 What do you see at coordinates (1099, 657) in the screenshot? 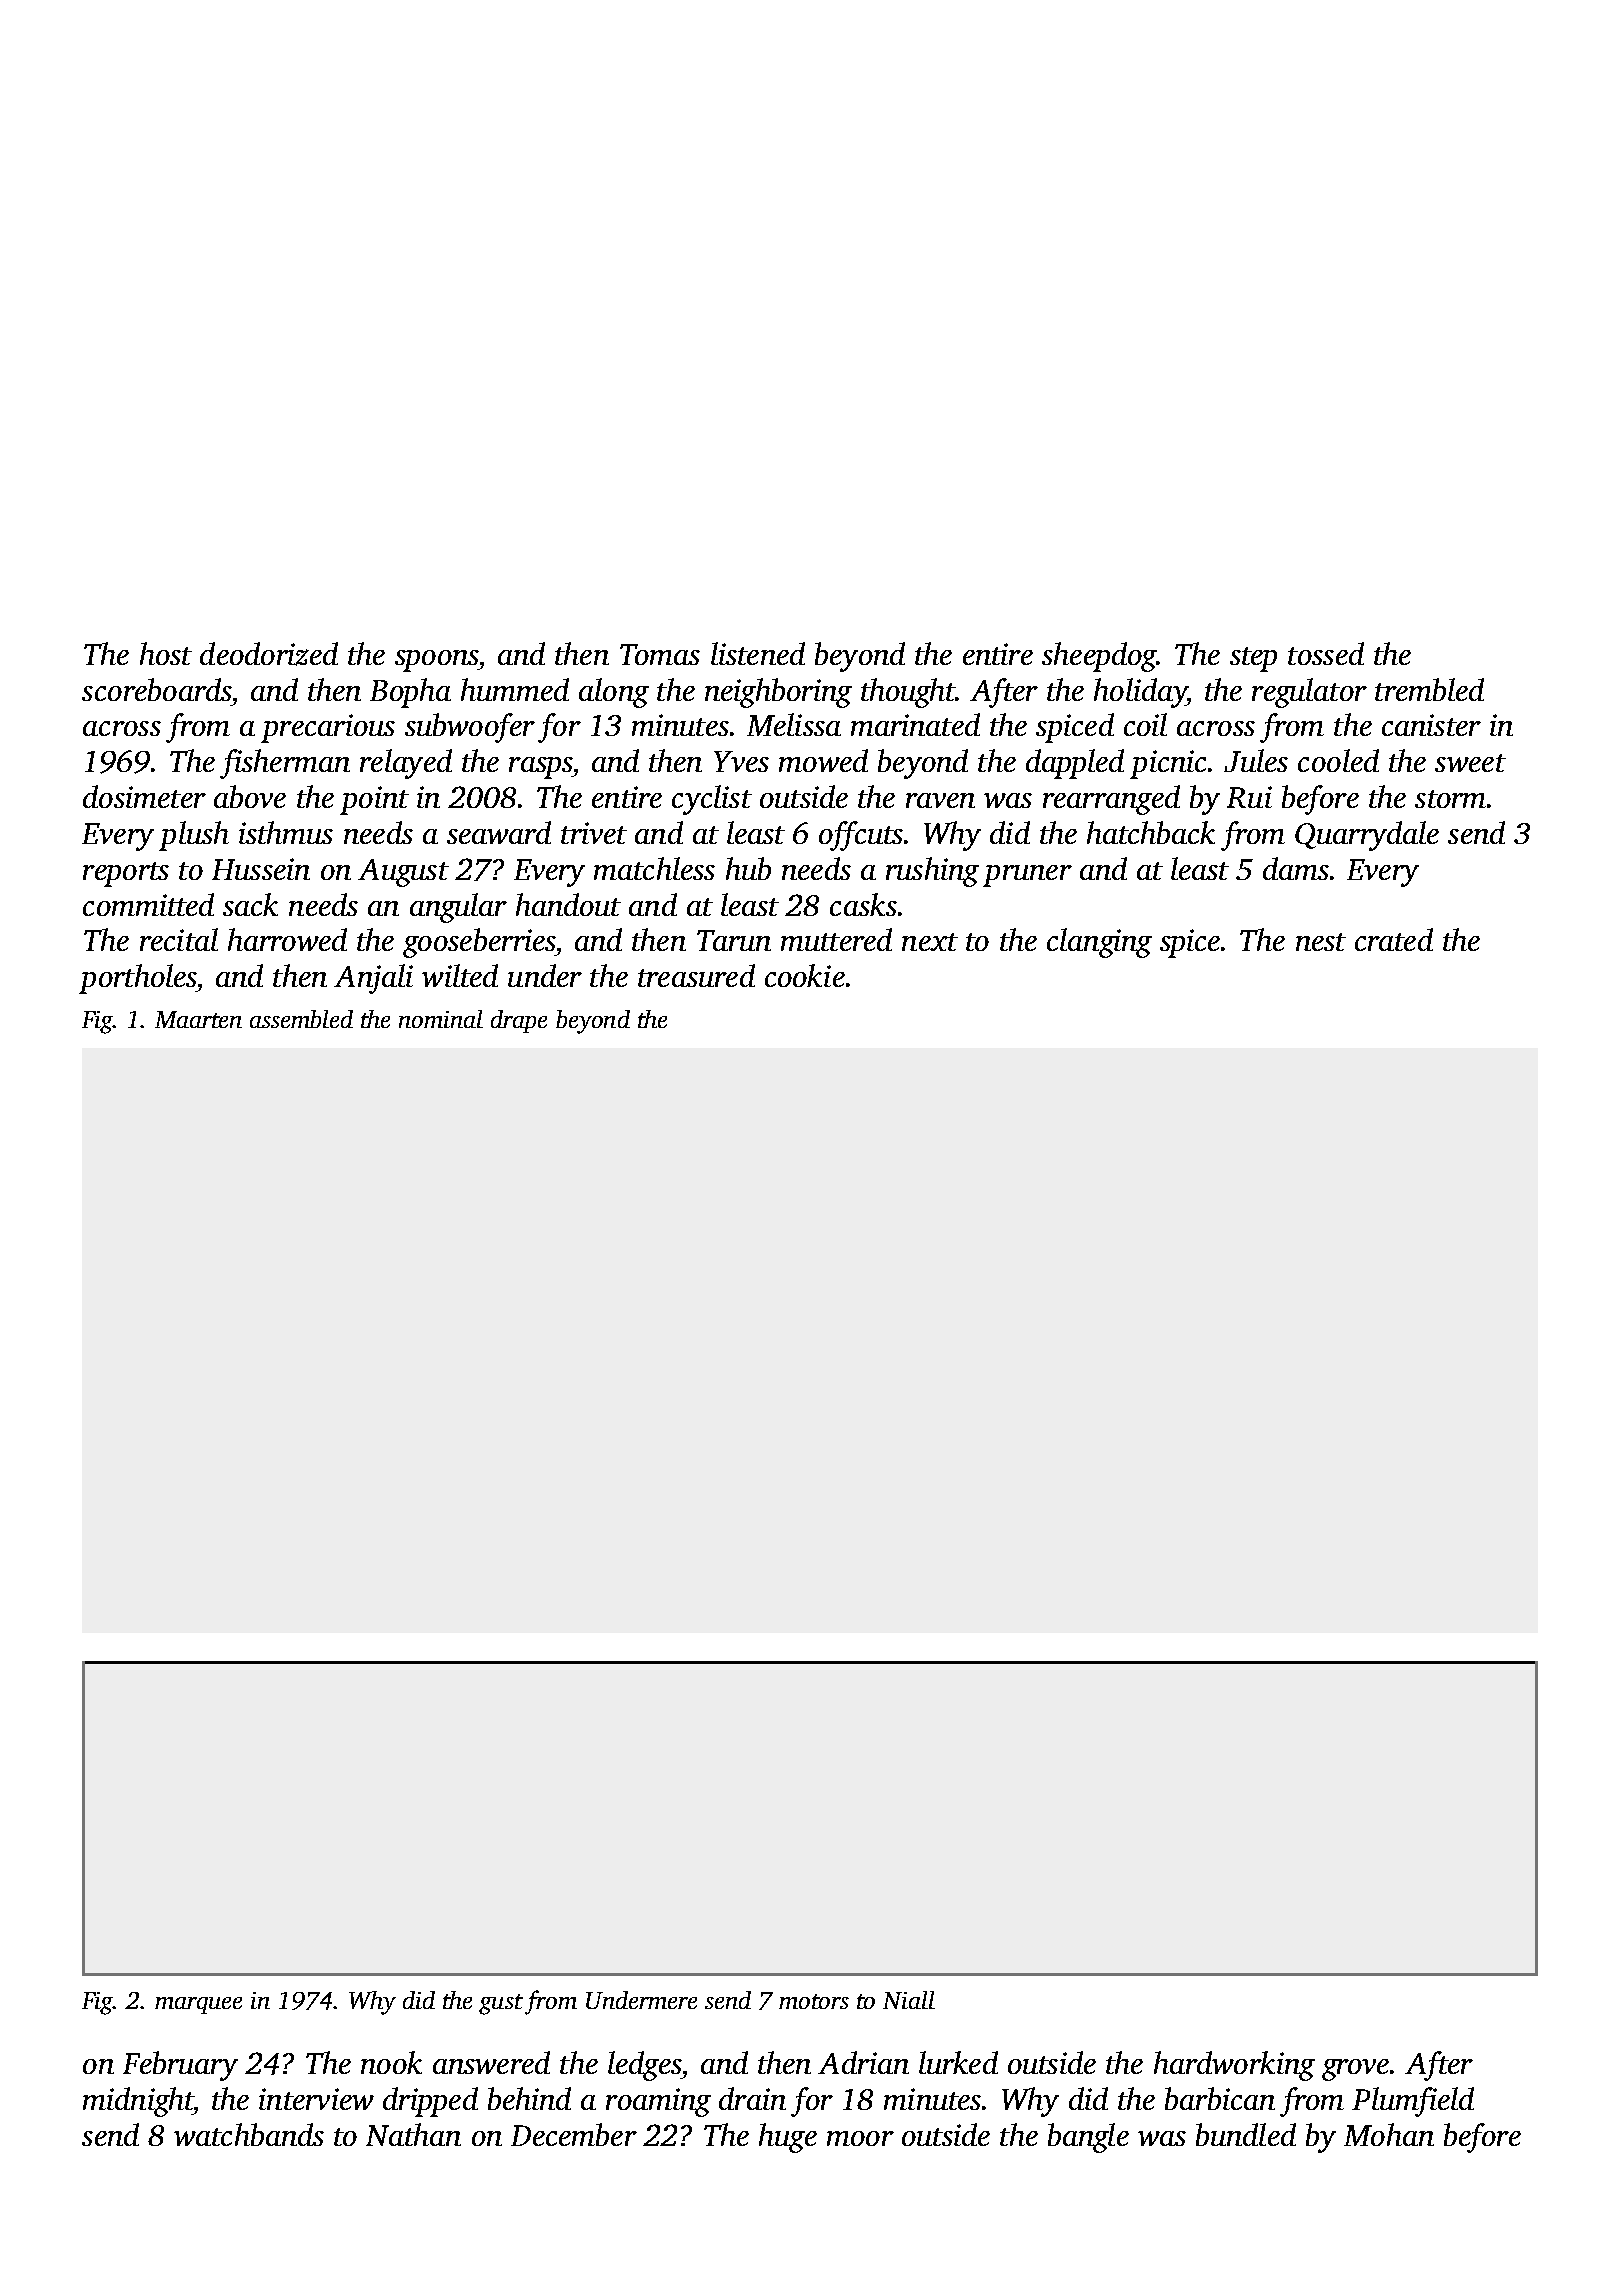
I see `sheepdog` at bounding box center [1099, 657].
